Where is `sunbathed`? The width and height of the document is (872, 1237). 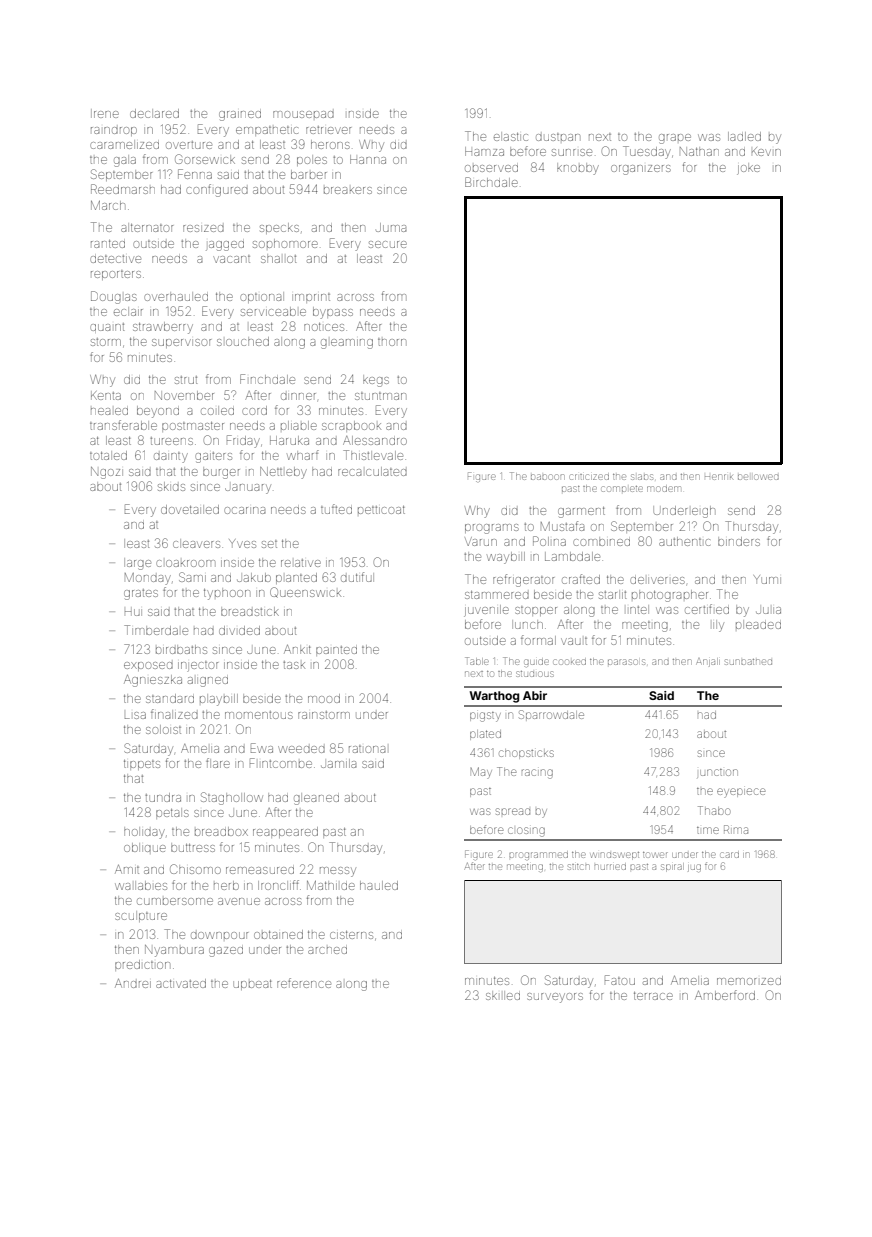 sunbathed is located at coordinates (748, 662).
